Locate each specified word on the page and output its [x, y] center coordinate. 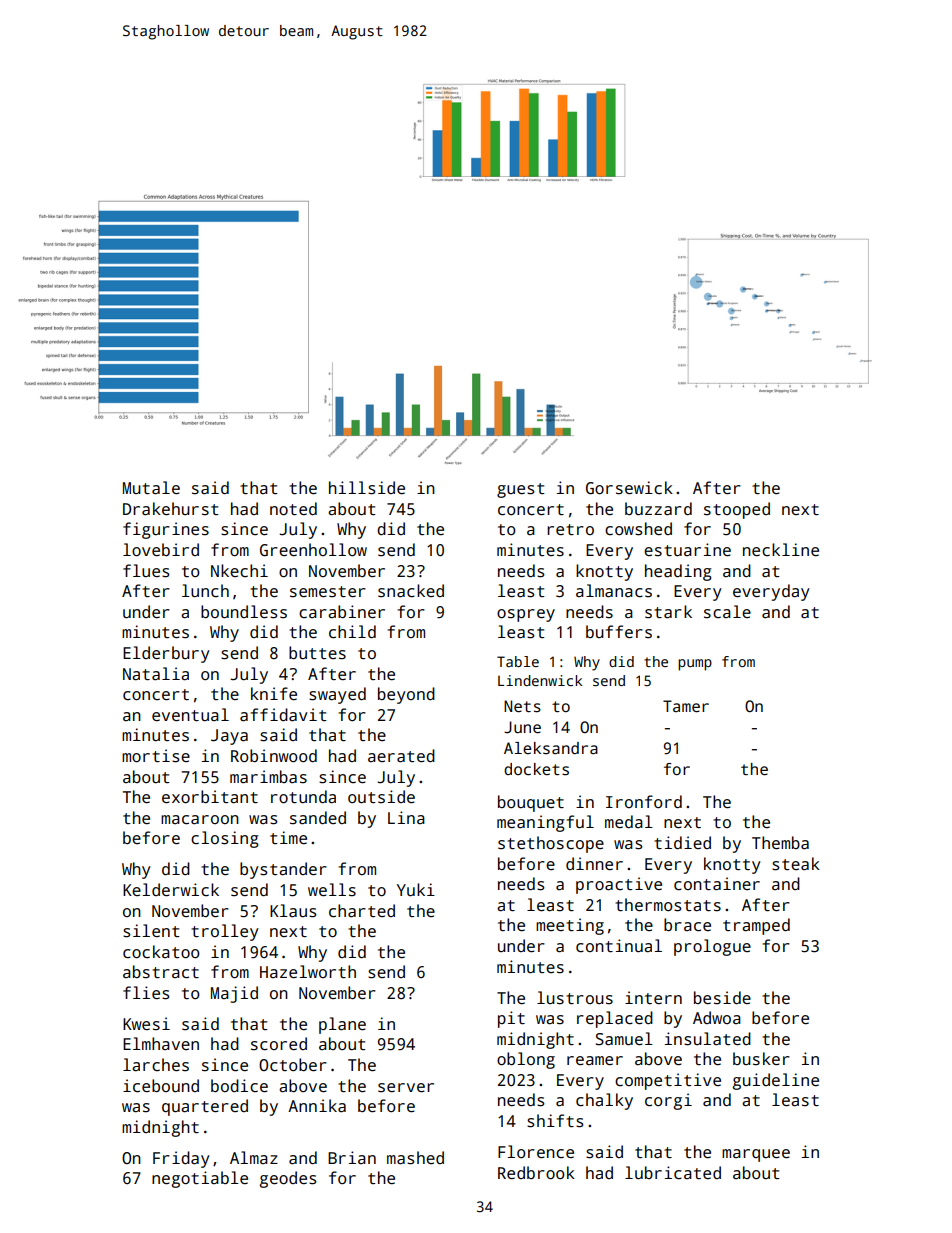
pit [511, 1019]
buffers [619, 632]
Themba [780, 843]
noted [293, 508]
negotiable [200, 1179]
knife [274, 693]
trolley [225, 932]
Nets [522, 706]
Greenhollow [313, 549]
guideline [775, 1081]
